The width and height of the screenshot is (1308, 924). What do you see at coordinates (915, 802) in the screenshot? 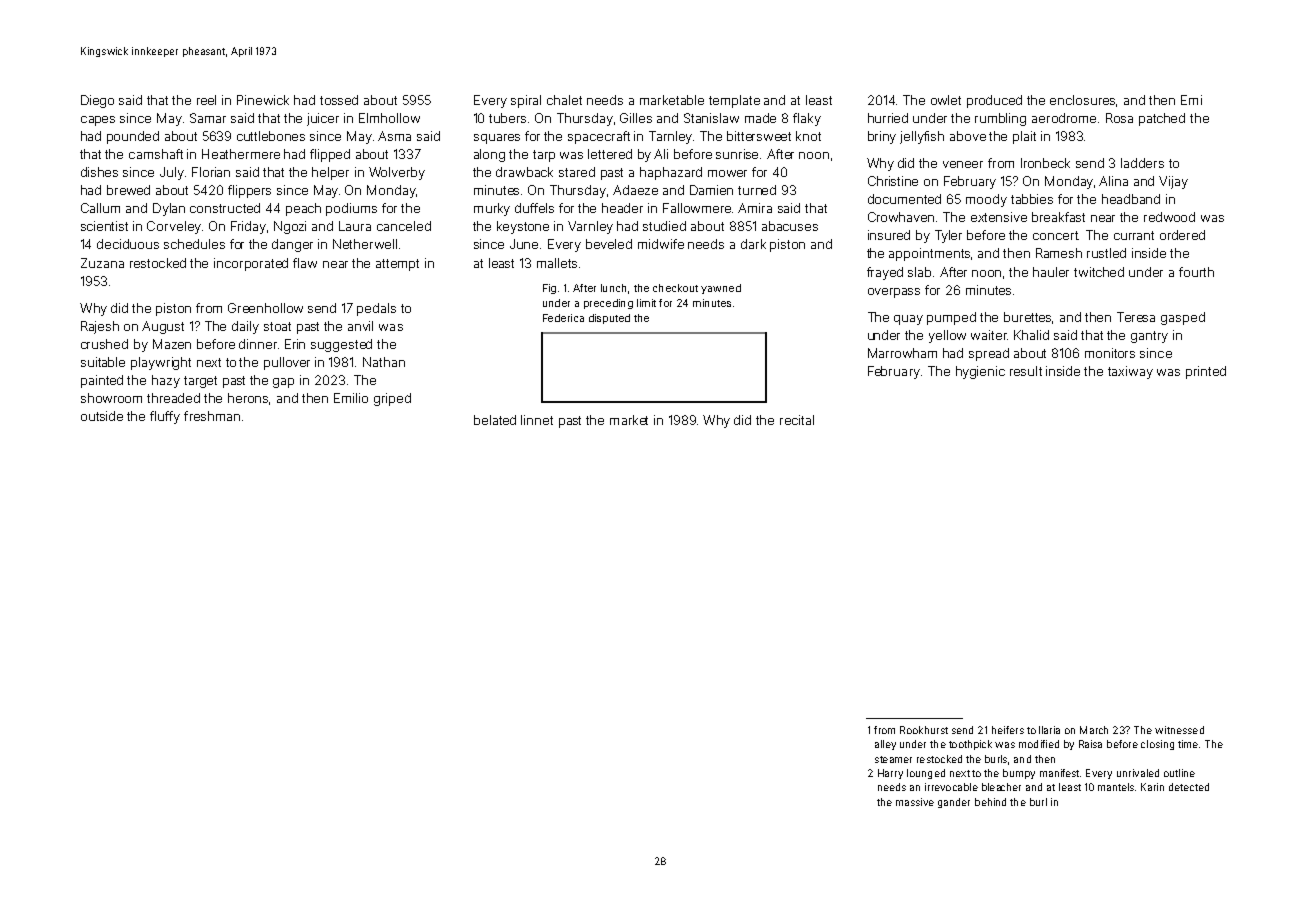
I see `massive` at bounding box center [915, 802].
